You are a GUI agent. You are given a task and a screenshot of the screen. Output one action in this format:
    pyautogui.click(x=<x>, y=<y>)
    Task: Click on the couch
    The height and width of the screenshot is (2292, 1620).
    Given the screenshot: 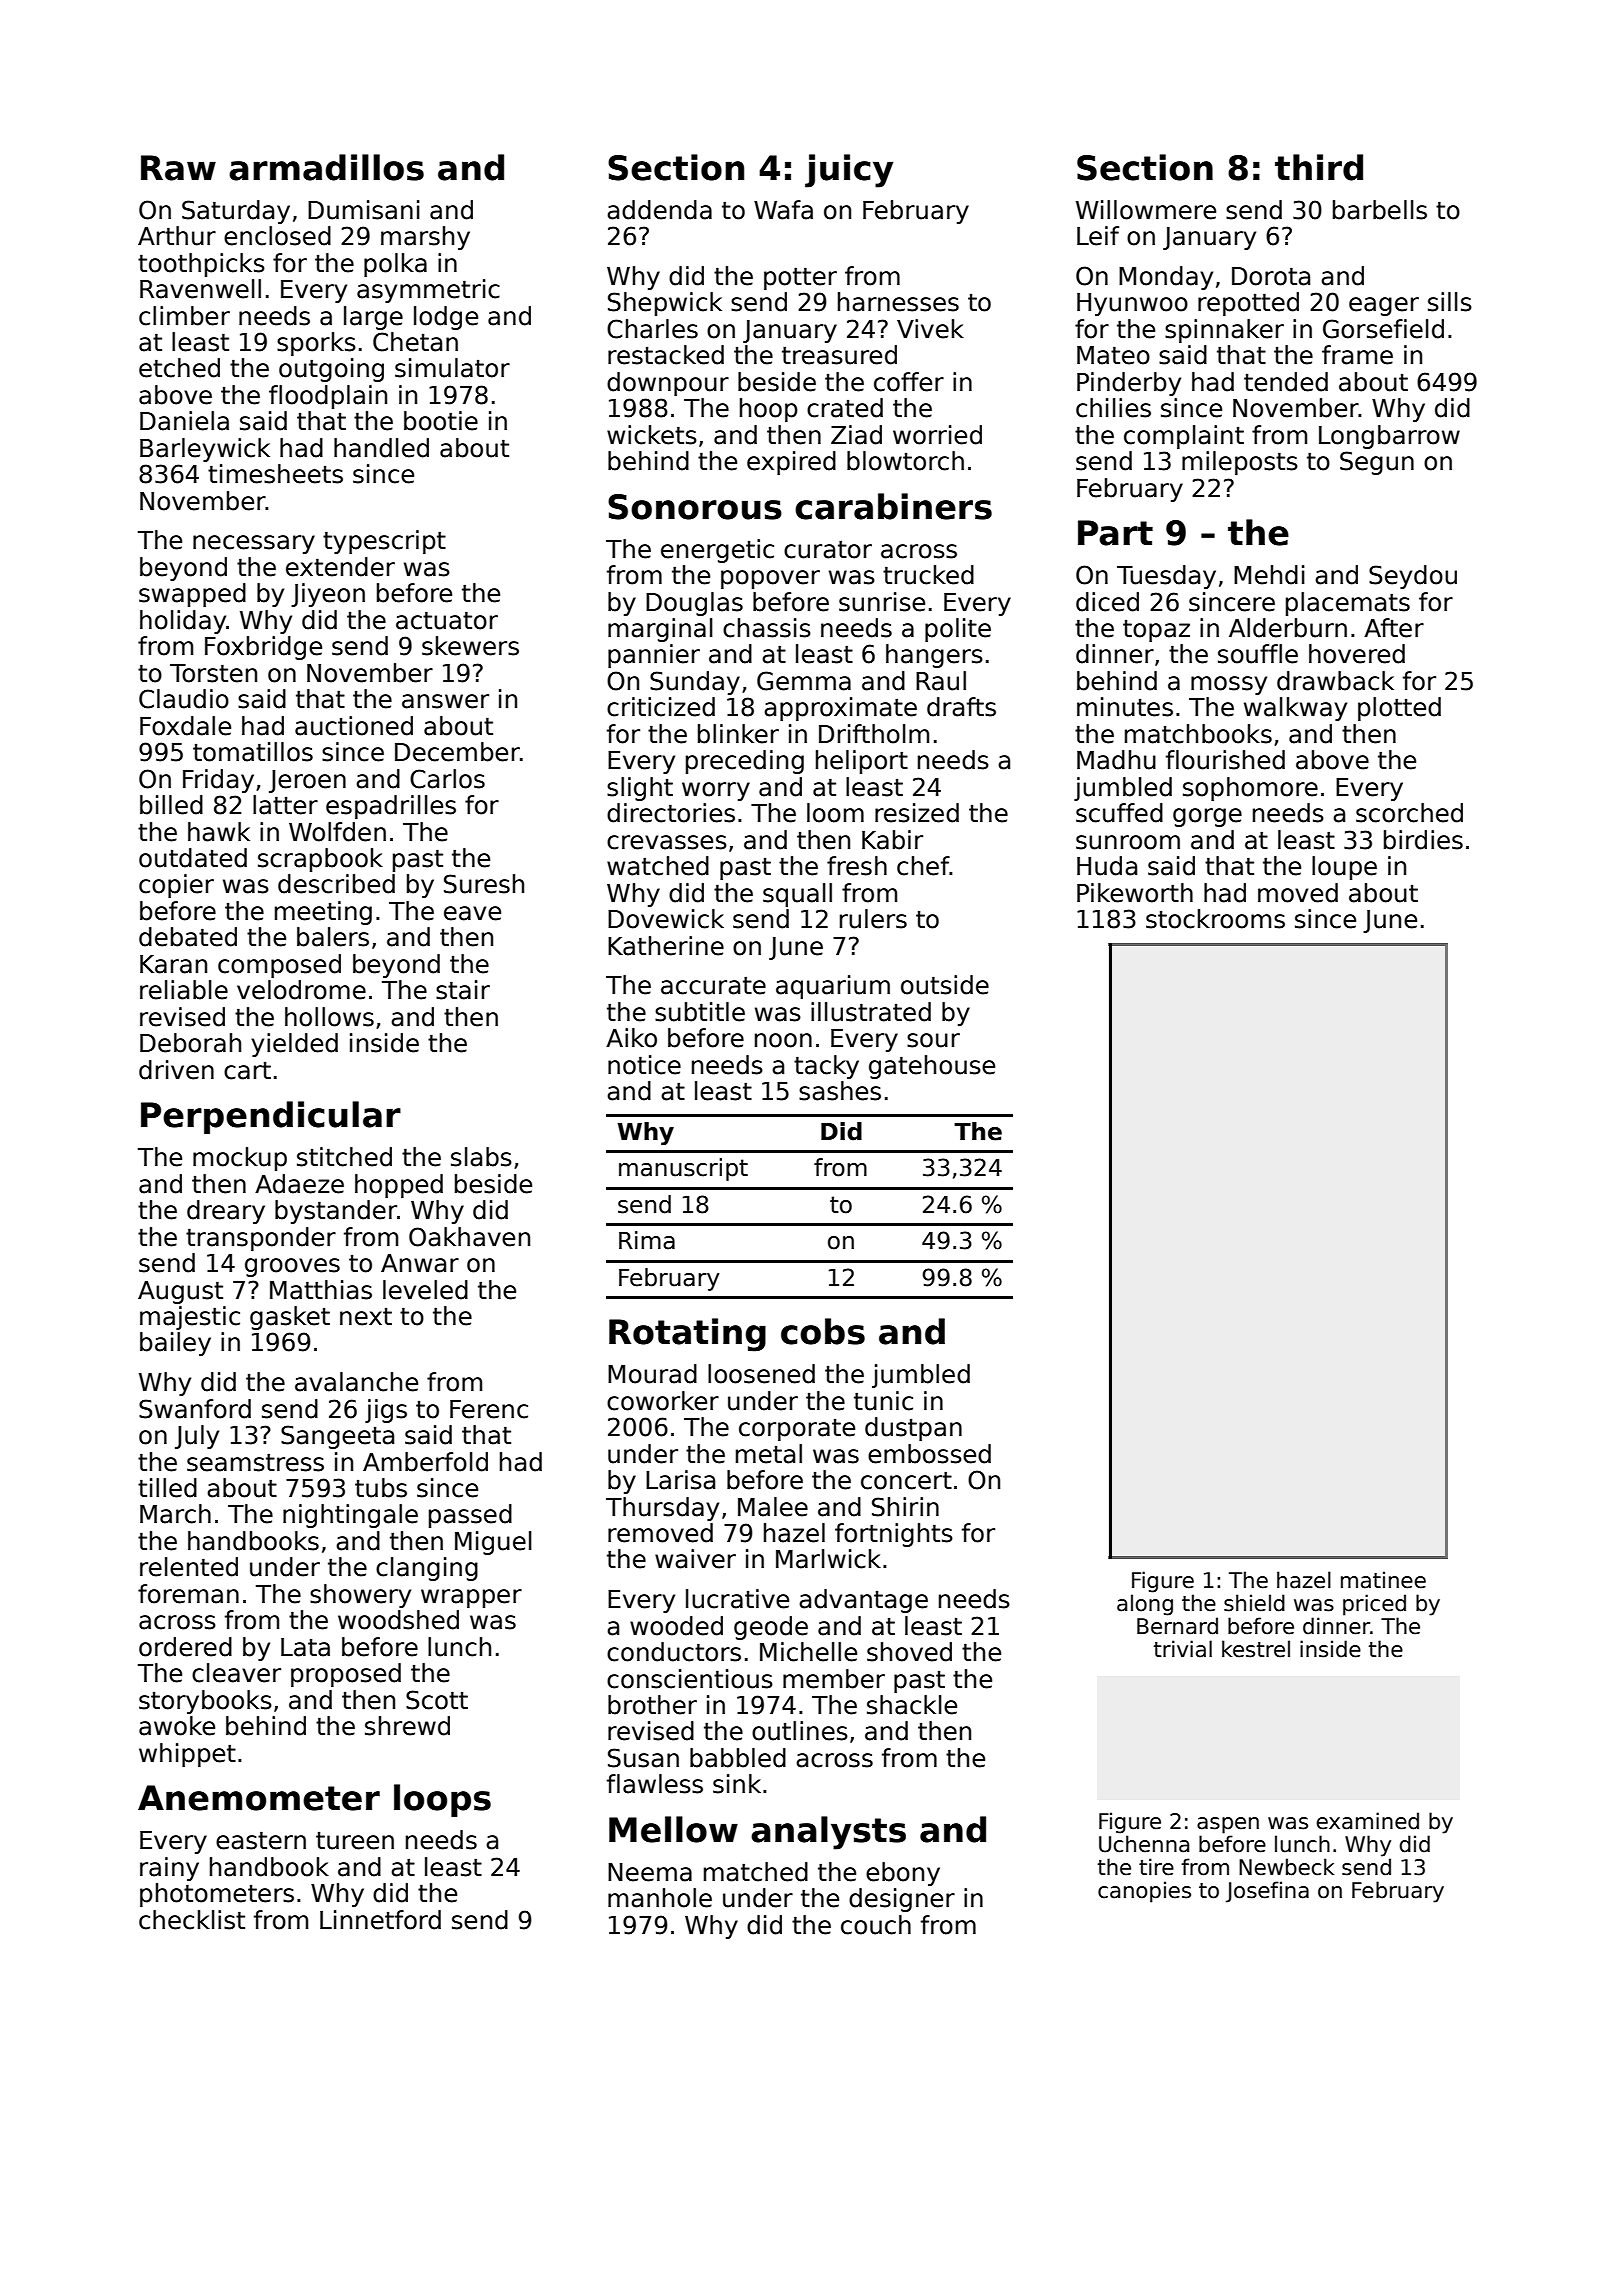 What is the action you would take?
    pyautogui.click(x=876, y=1925)
